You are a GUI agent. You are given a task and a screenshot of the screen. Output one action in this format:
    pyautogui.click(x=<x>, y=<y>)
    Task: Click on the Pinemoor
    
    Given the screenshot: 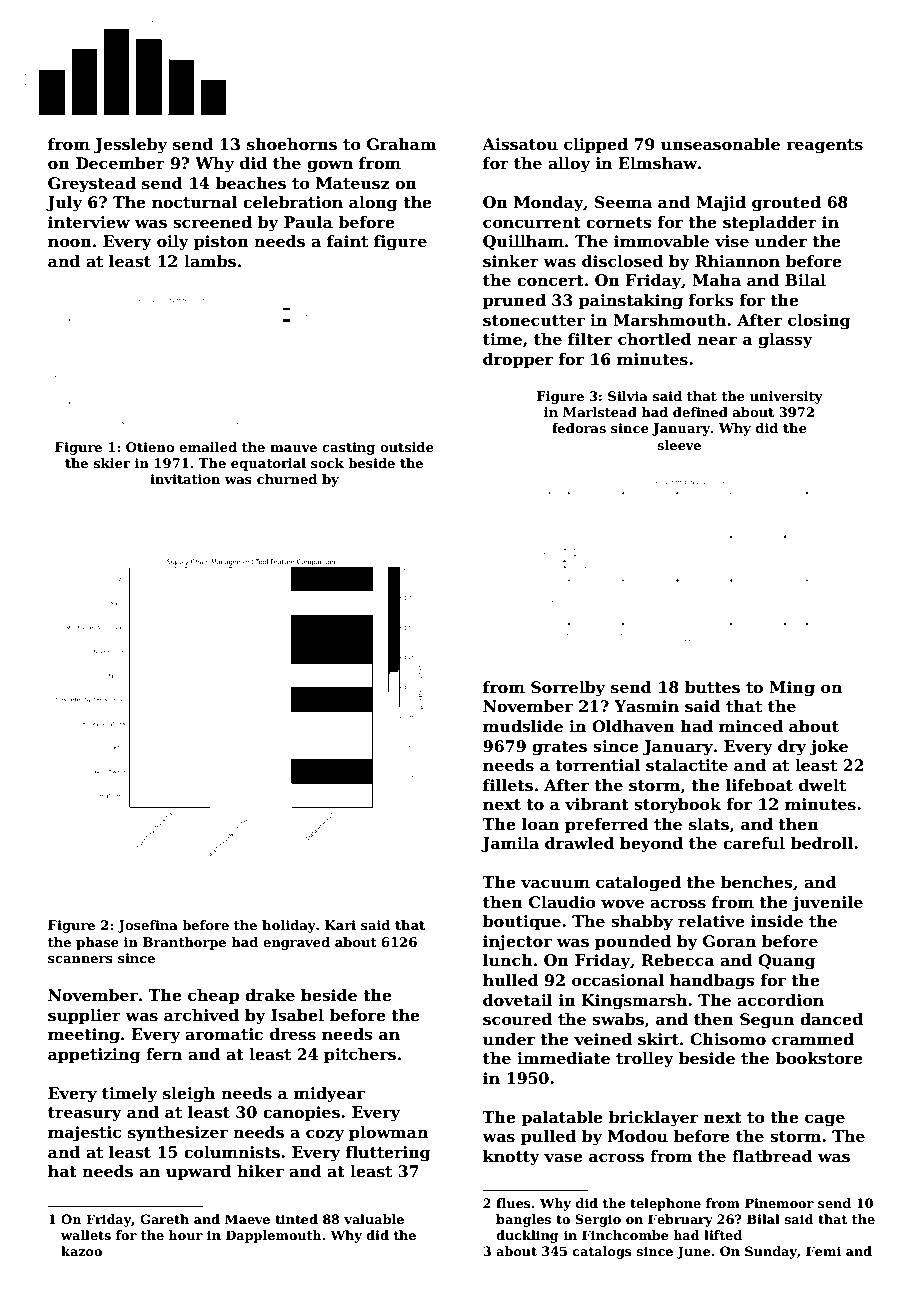 What is the action you would take?
    pyautogui.click(x=779, y=1203)
